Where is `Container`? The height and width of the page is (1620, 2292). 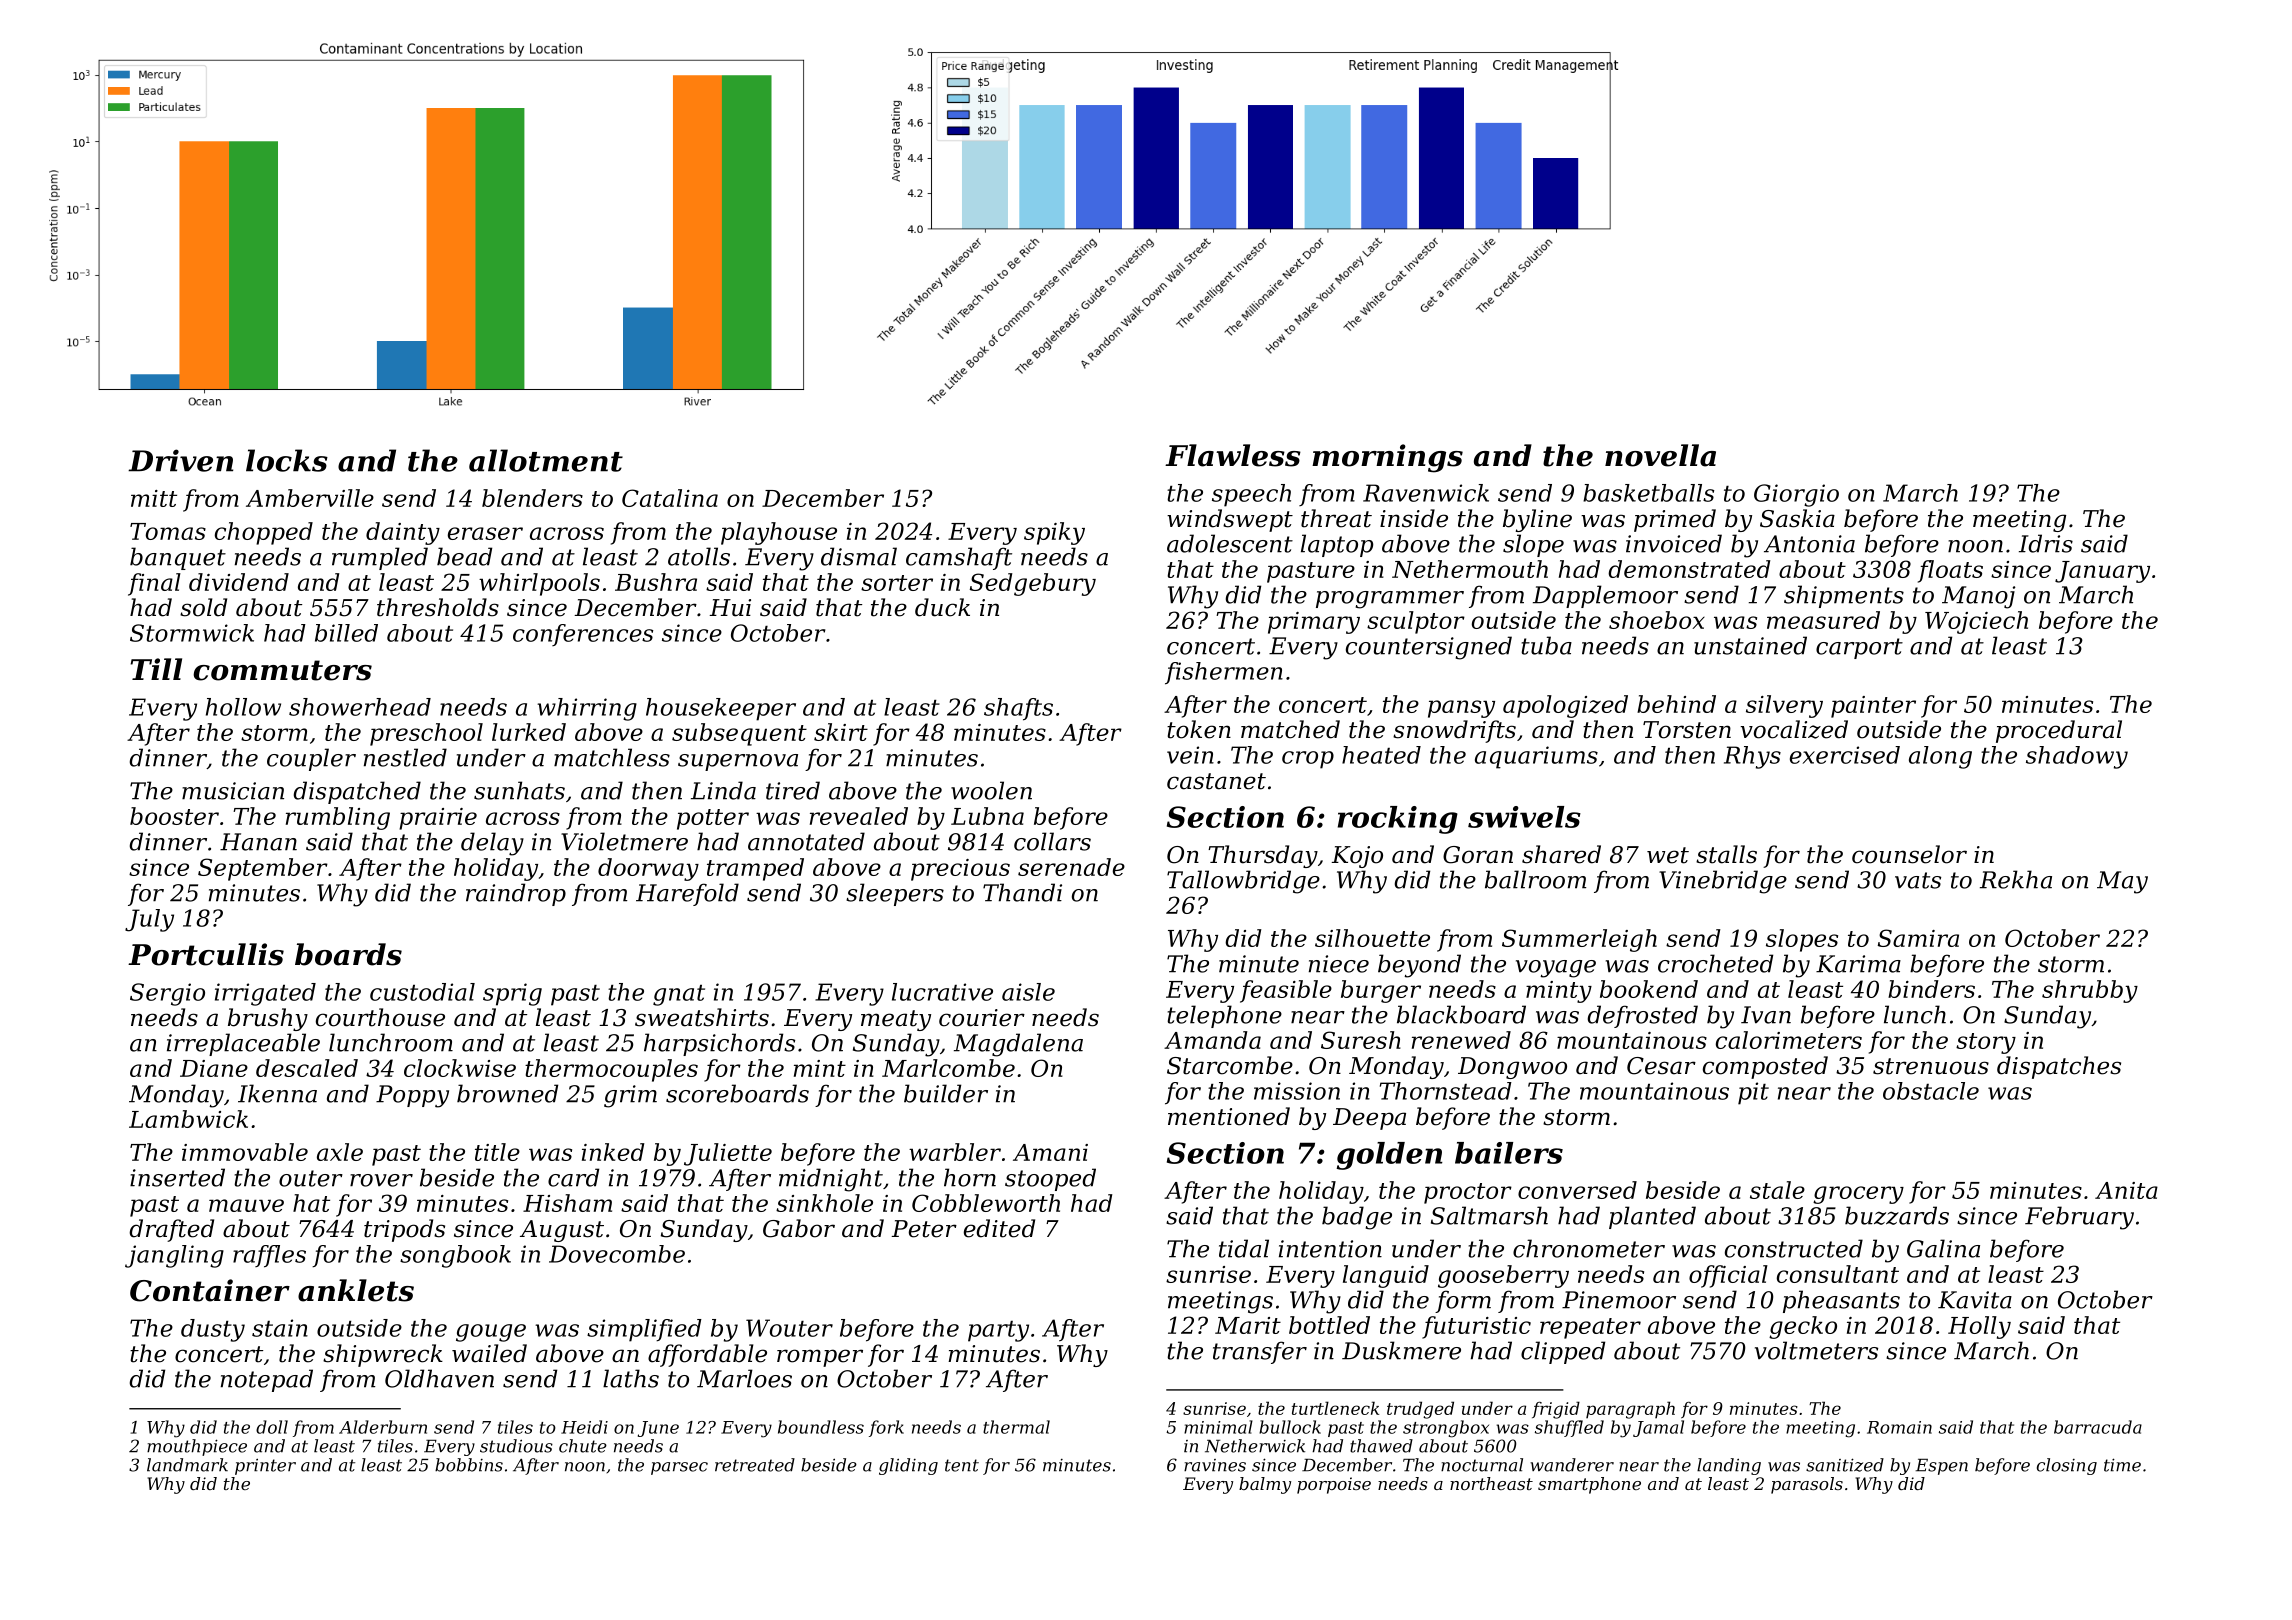
Container is located at coordinates (210, 1290).
